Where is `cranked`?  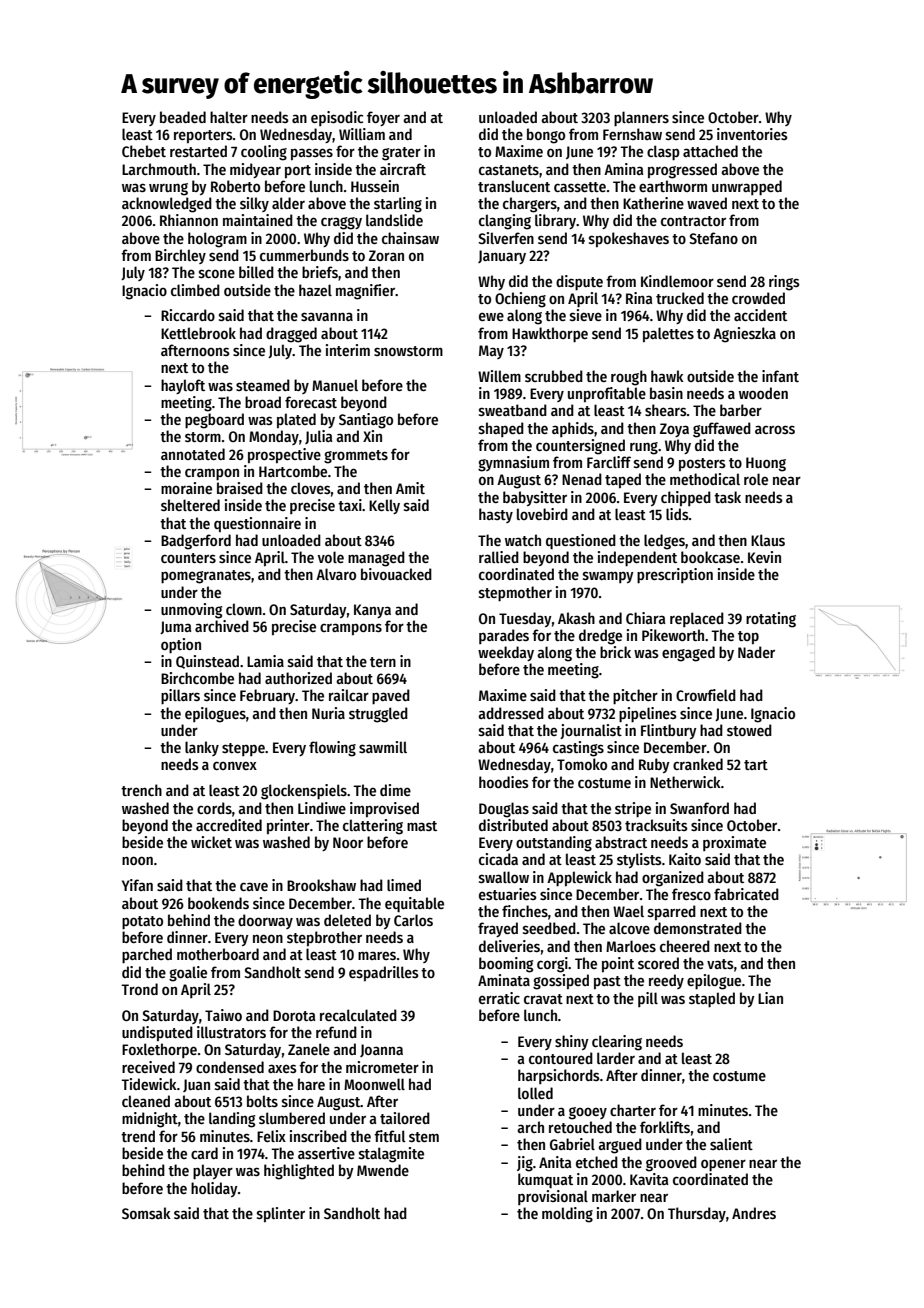 cranked is located at coordinates (698, 764).
